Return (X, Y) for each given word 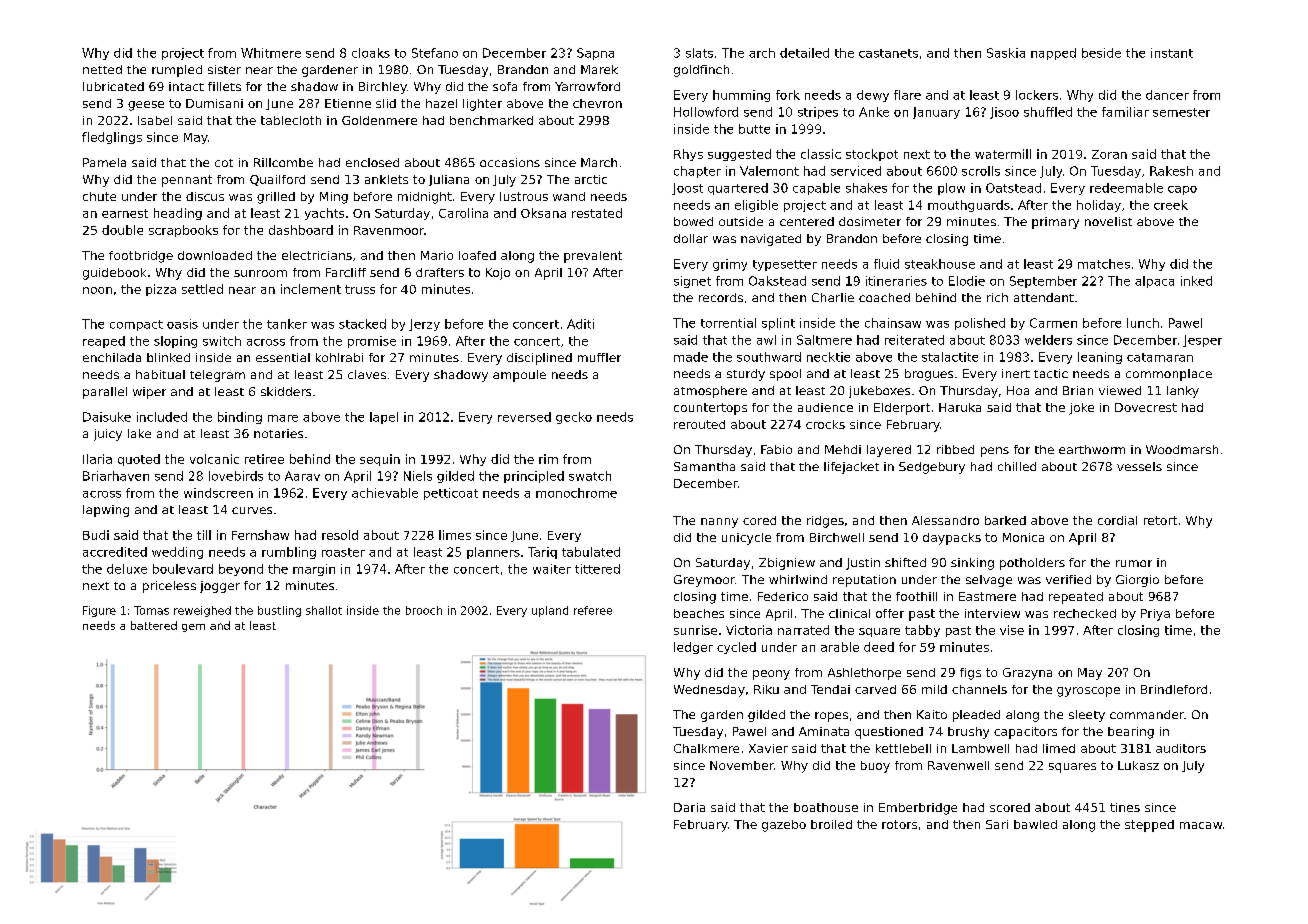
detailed (804, 53)
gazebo (784, 826)
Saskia (1006, 53)
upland (550, 611)
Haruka (960, 407)
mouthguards (969, 206)
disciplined (539, 359)
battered (154, 625)
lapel (384, 418)
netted (102, 69)
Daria (689, 807)
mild (934, 689)
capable (816, 189)
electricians (317, 255)
